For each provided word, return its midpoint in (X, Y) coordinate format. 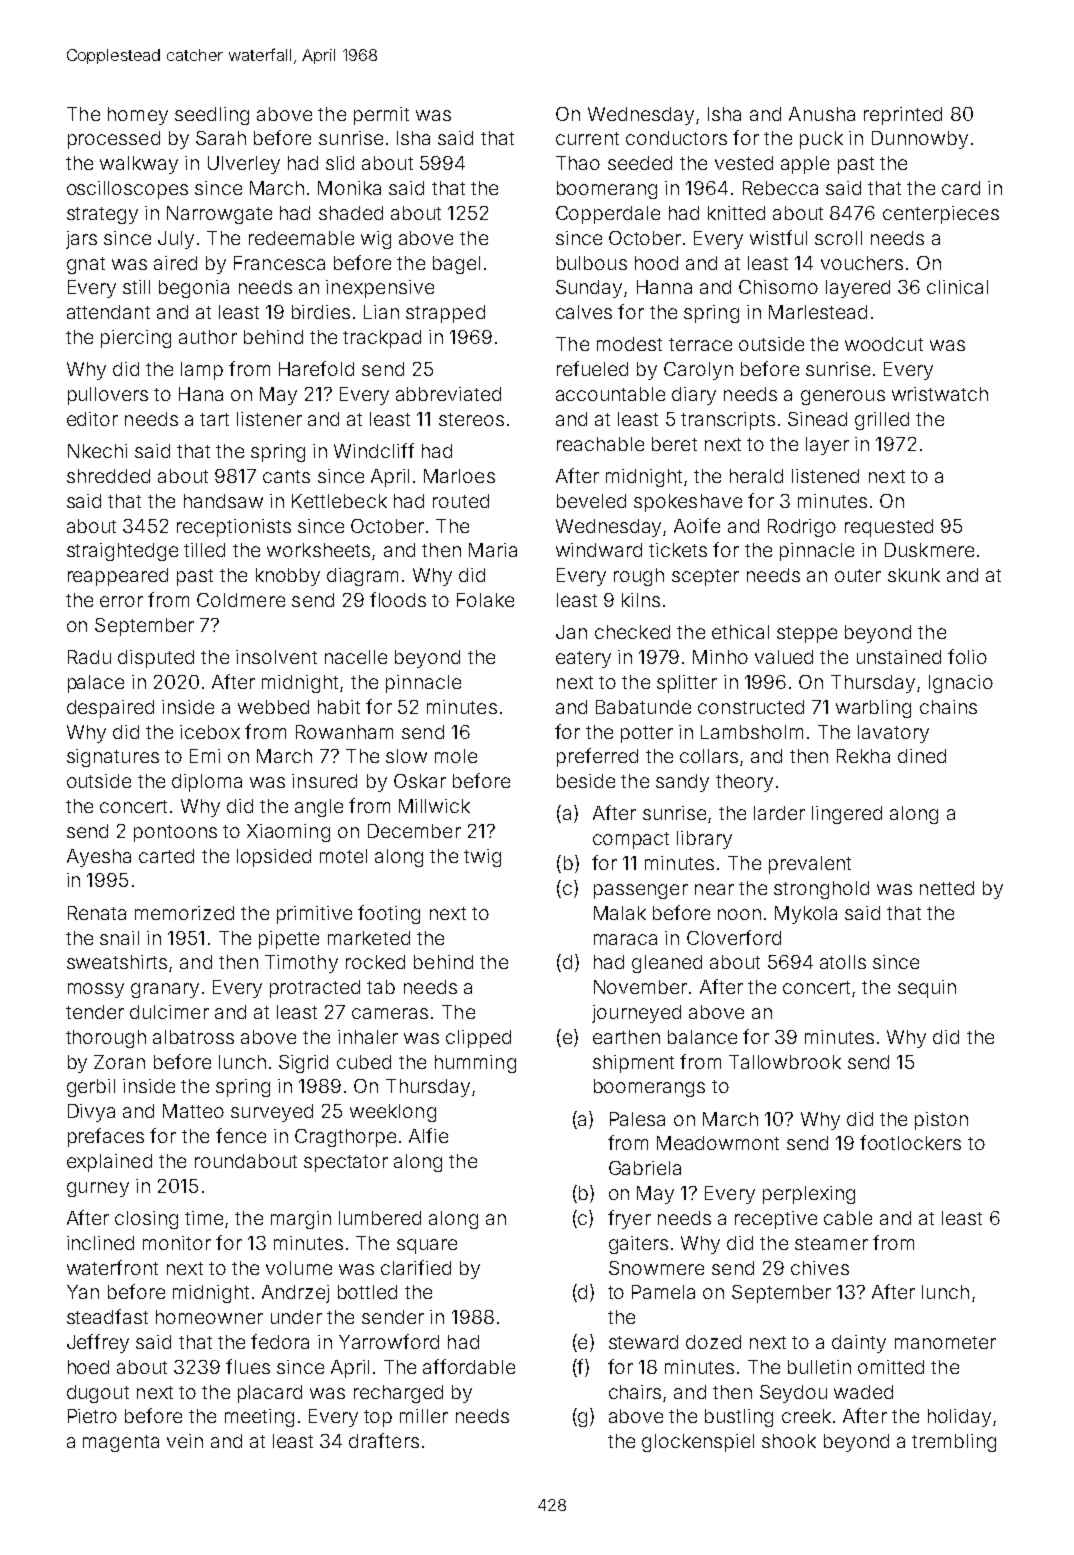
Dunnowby (920, 140)
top (378, 1418)
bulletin (819, 1367)
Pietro (92, 1416)
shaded (351, 213)
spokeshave (688, 503)
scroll (838, 238)
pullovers (108, 396)
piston (941, 1121)
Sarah (221, 138)
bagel (456, 265)
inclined (100, 1243)
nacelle (356, 657)
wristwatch (940, 394)
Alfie (428, 1135)
